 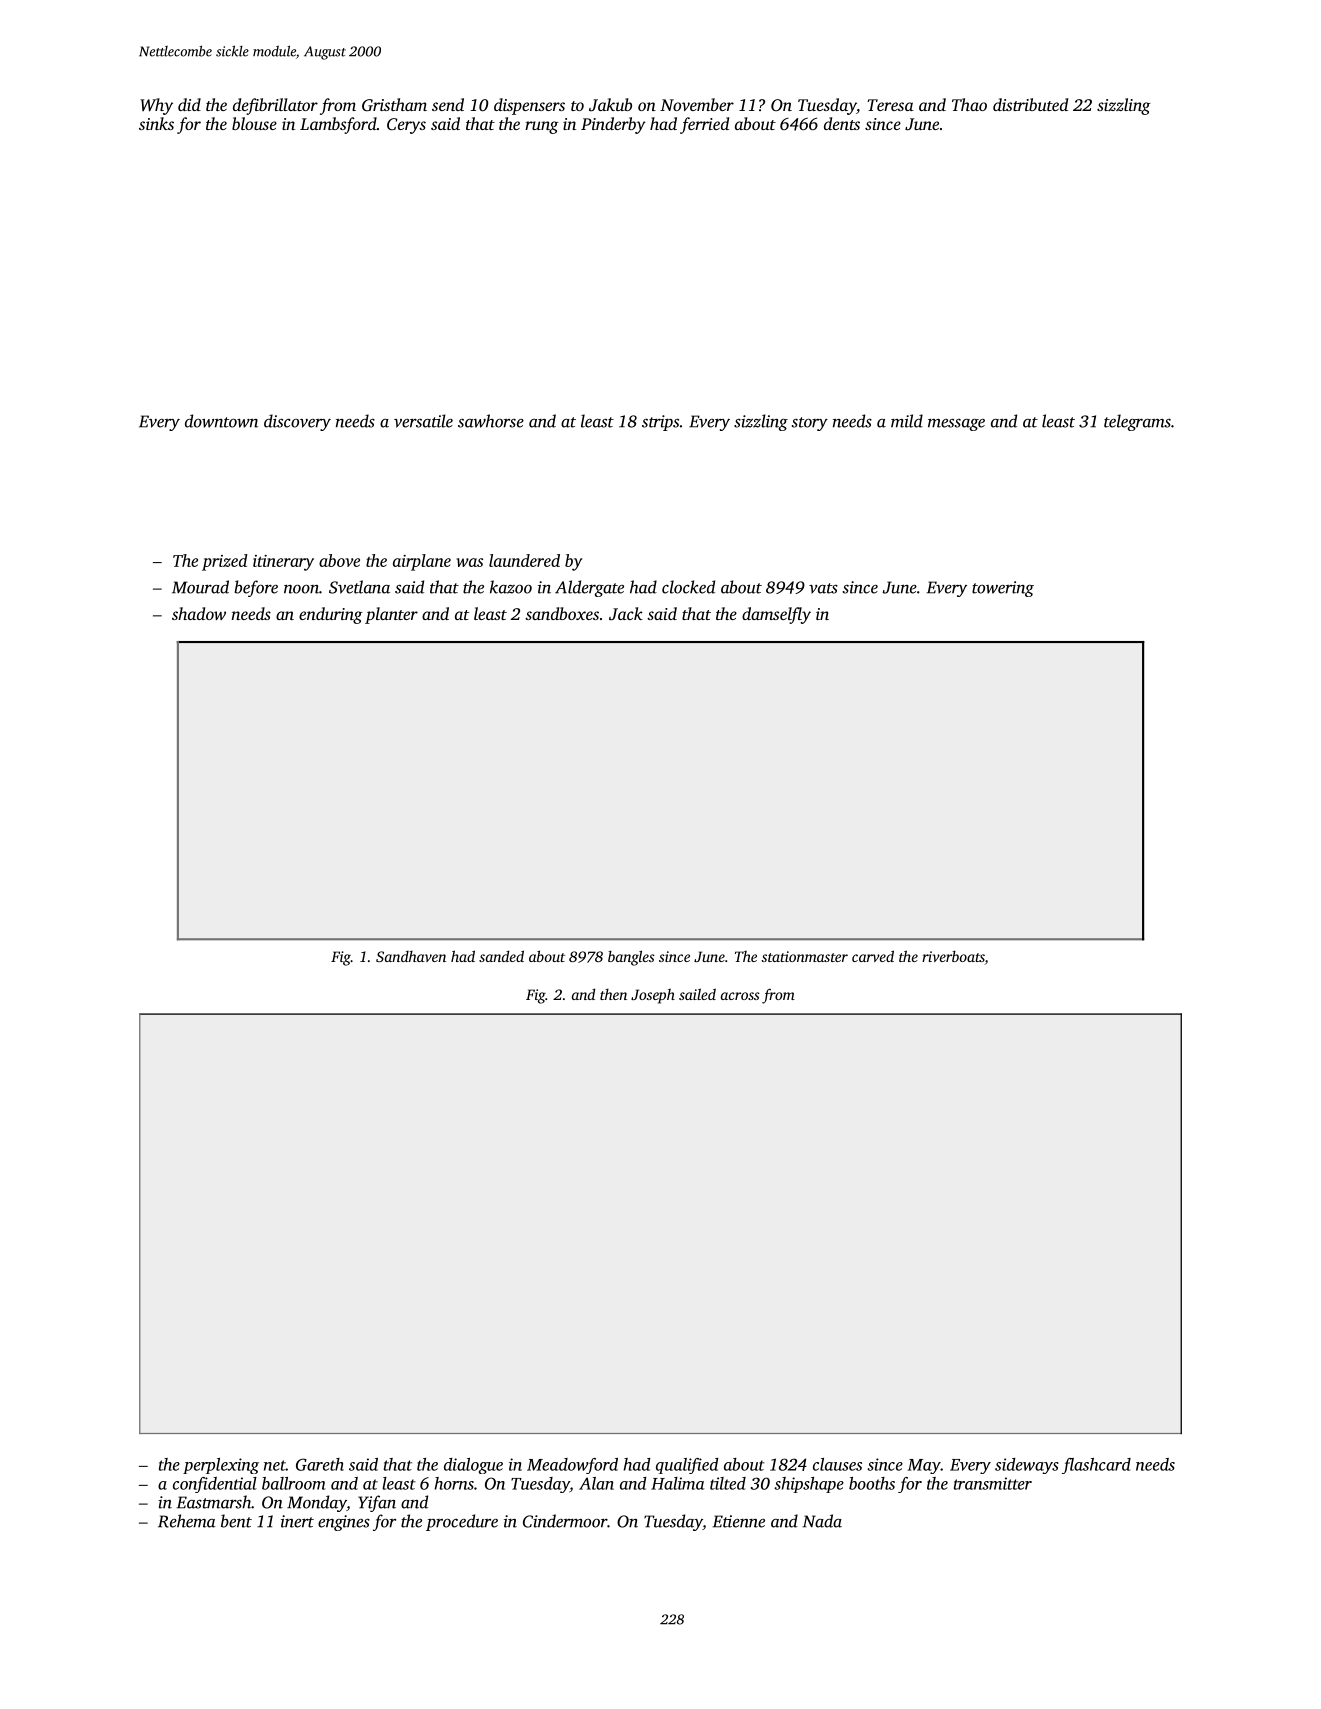 What do you see at coordinates (344, 1523) in the image?
I see `engines` at bounding box center [344, 1523].
